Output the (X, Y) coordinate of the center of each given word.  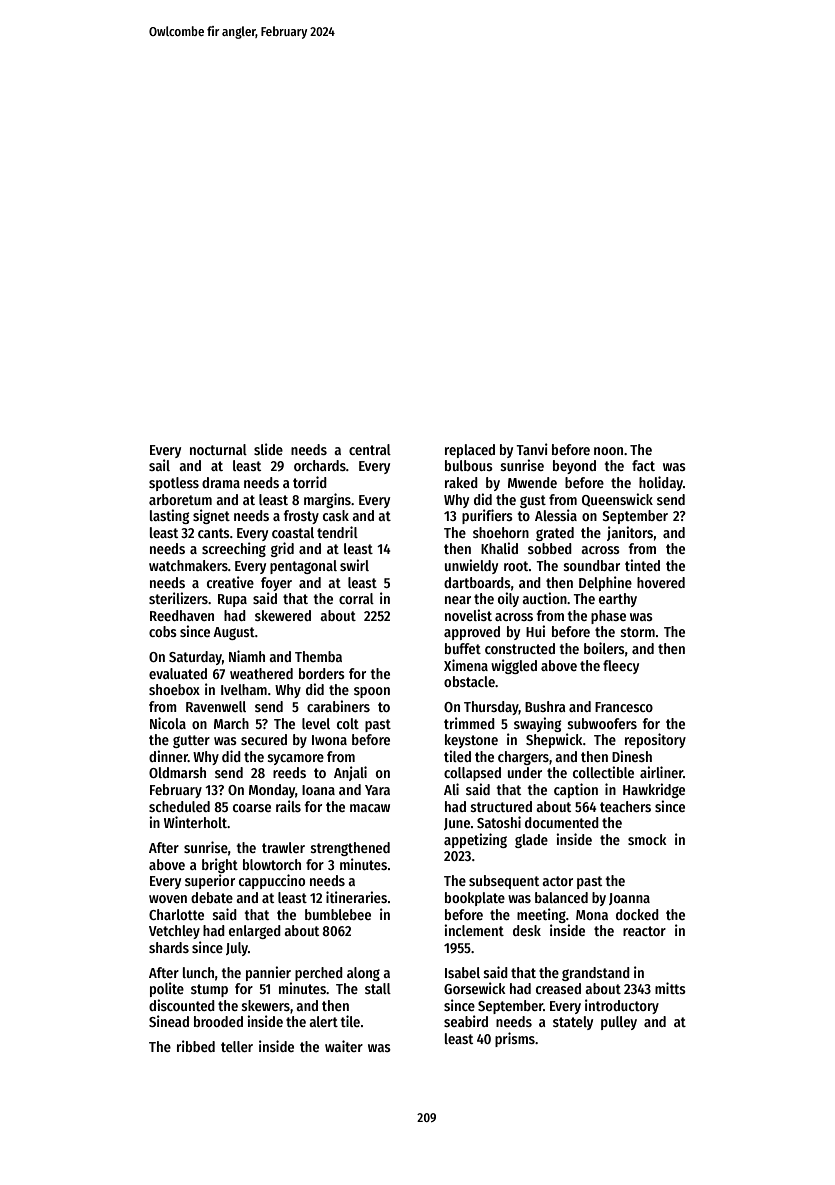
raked (461, 482)
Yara (377, 790)
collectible (603, 772)
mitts (670, 988)
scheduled (179, 806)
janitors (630, 533)
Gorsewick (475, 988)
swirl (354, 565)
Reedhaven (182, 615)
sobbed (550, 548)
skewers (265, 1005)
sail (159, 465)
